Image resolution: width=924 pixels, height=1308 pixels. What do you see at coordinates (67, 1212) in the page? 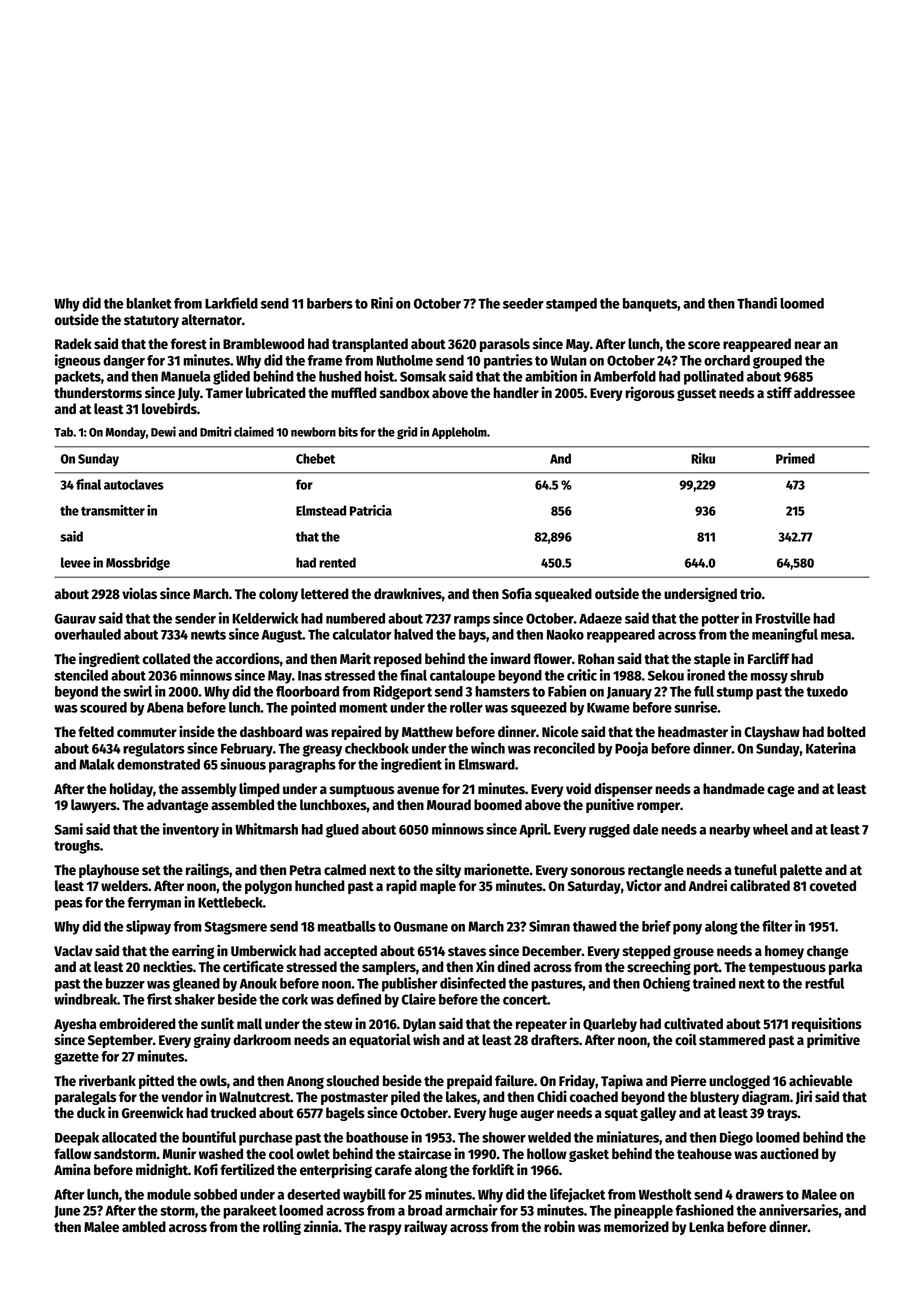
I see `June` at bounding box center [67, 1212].
